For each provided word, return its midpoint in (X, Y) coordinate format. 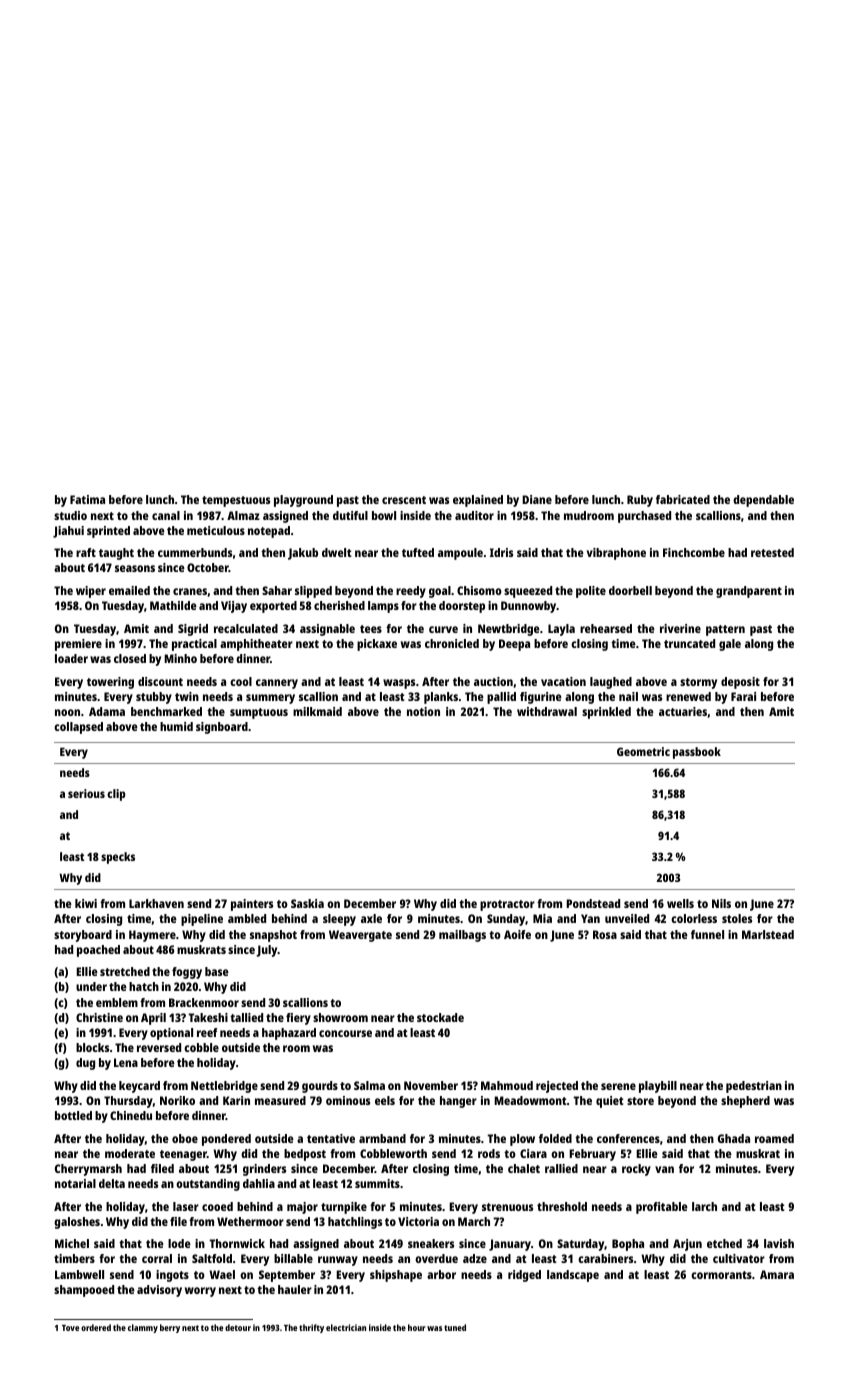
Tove (70, 1328)
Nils (721, 903)
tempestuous (236, 501)
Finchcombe (694, 552)
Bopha (628, 1245)
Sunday (506, 920)
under (91, 986)
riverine (680, 628)
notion (423, 711)
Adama (107, 711)
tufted (418, 552)
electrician (346, 1327)
